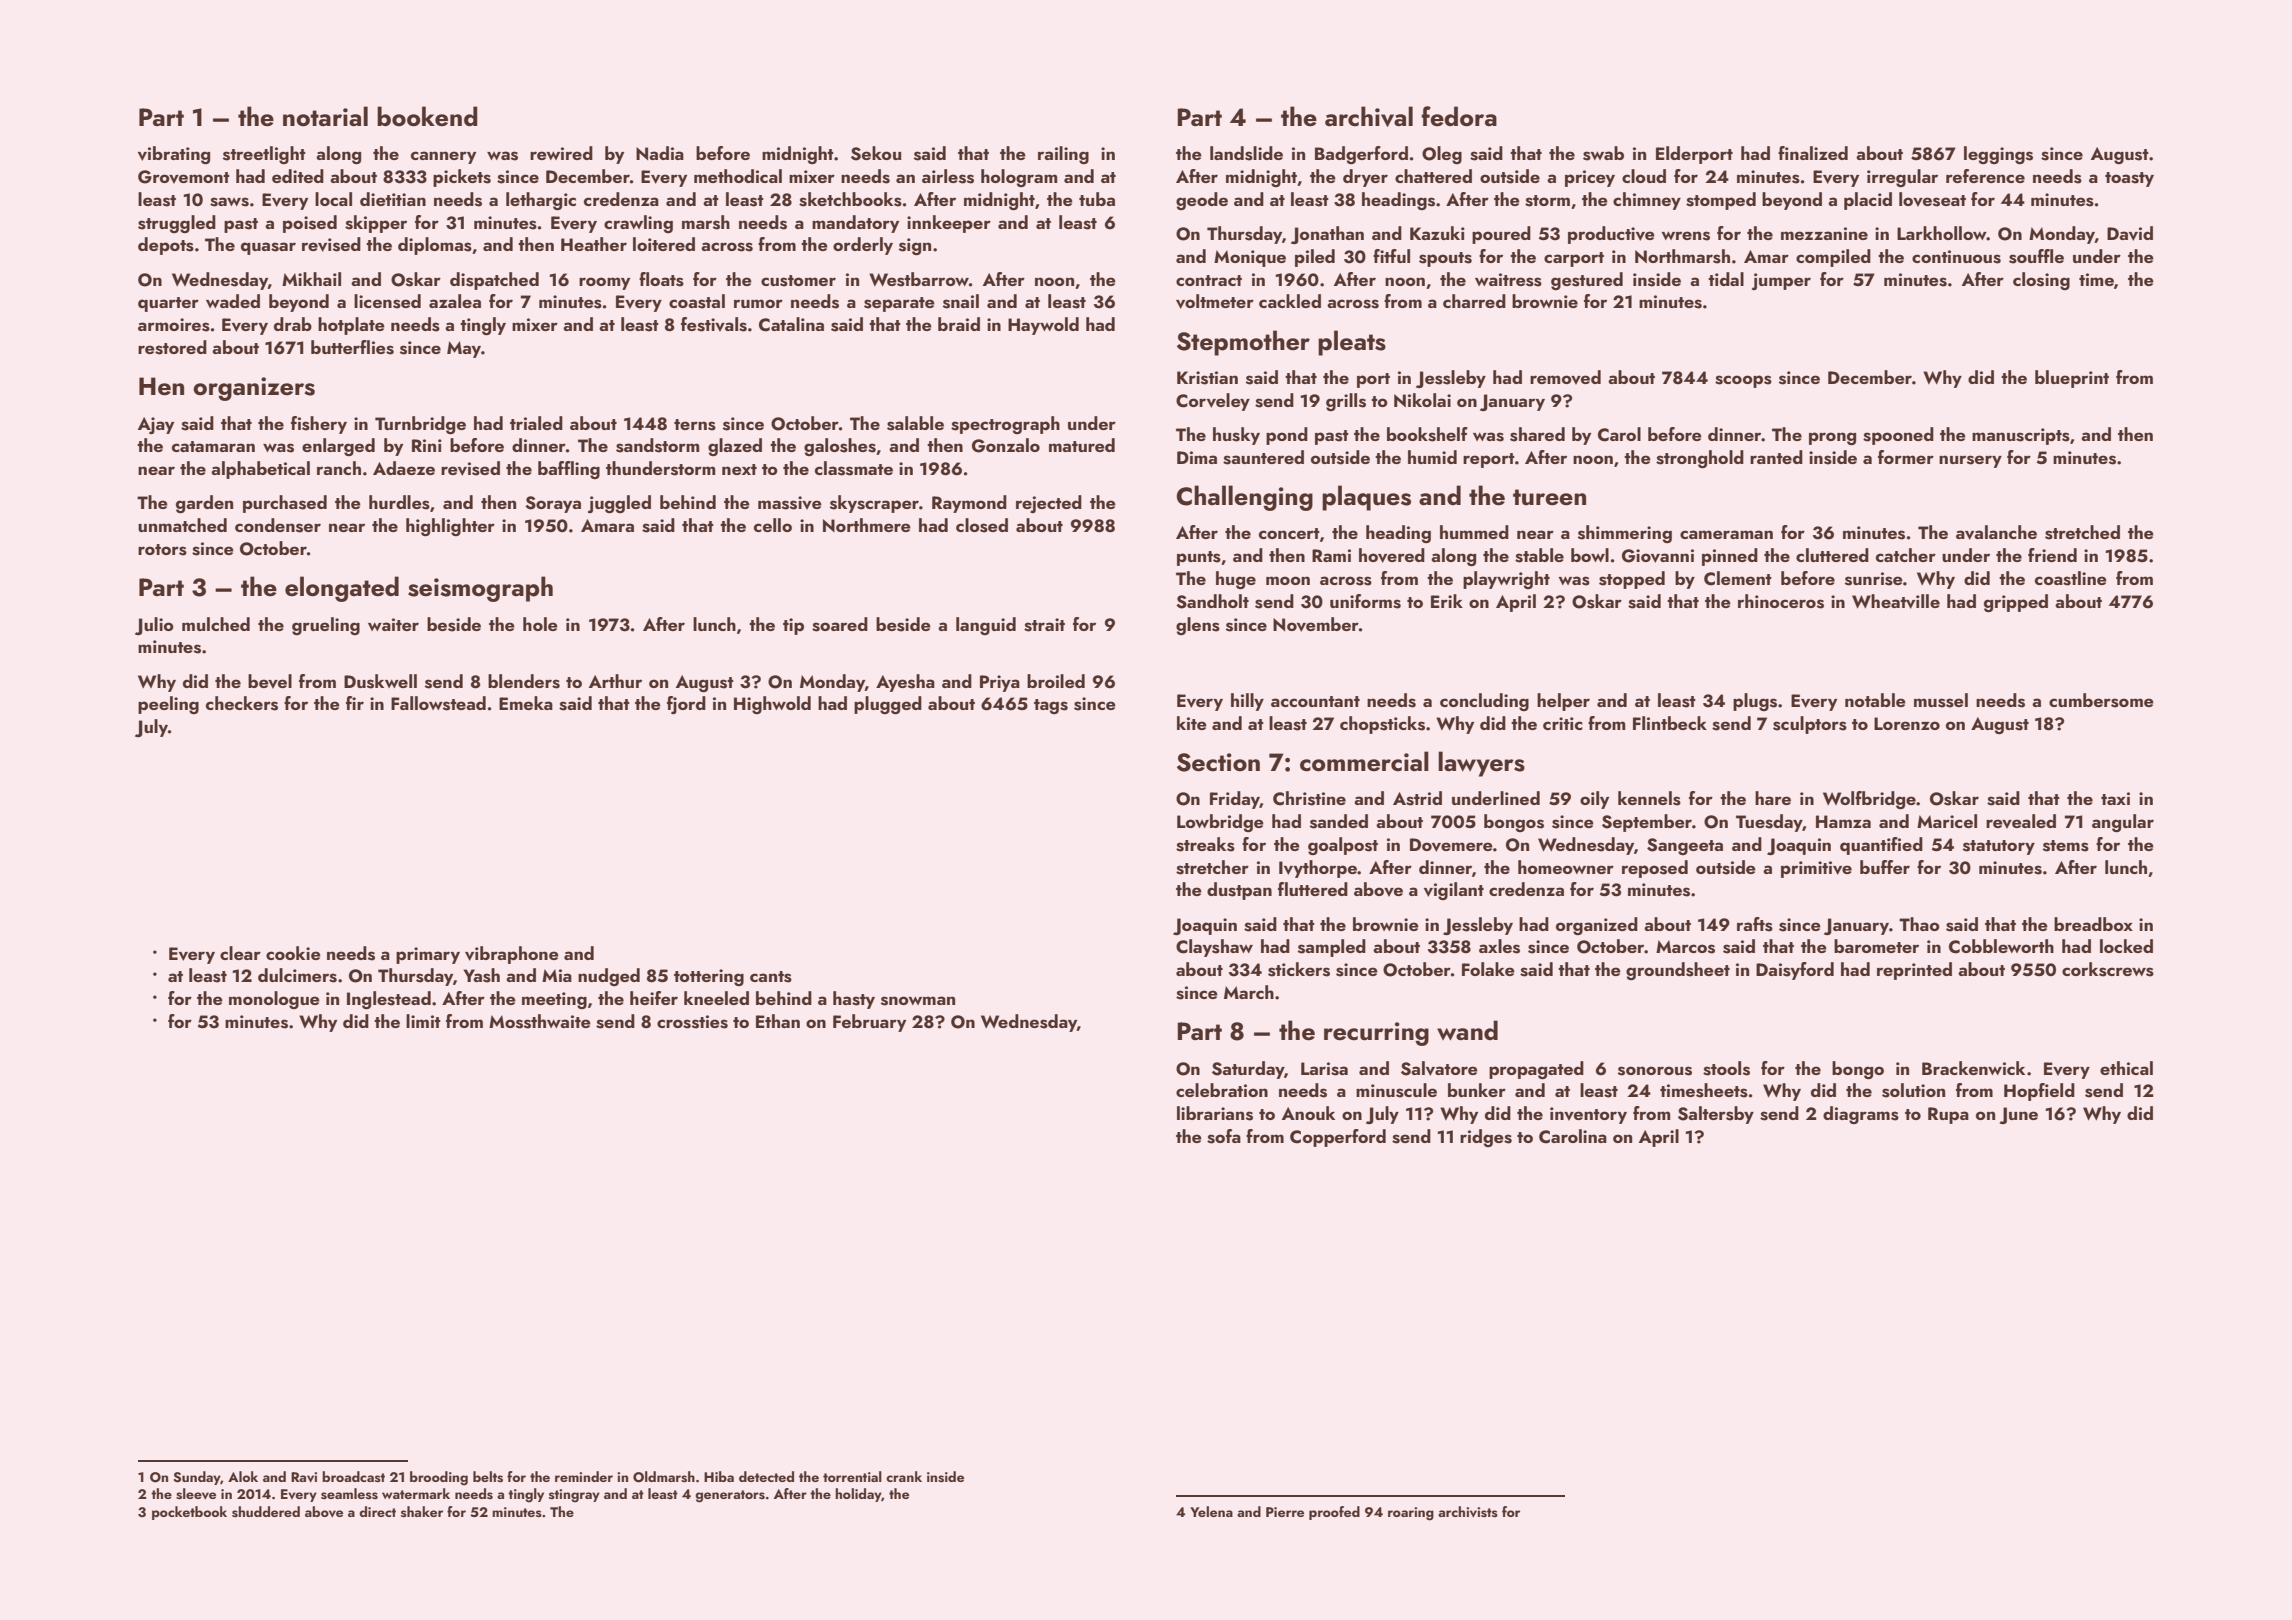 The image size is (2292, 1620). I want to click on Yelena, so click(1211, 1511).
